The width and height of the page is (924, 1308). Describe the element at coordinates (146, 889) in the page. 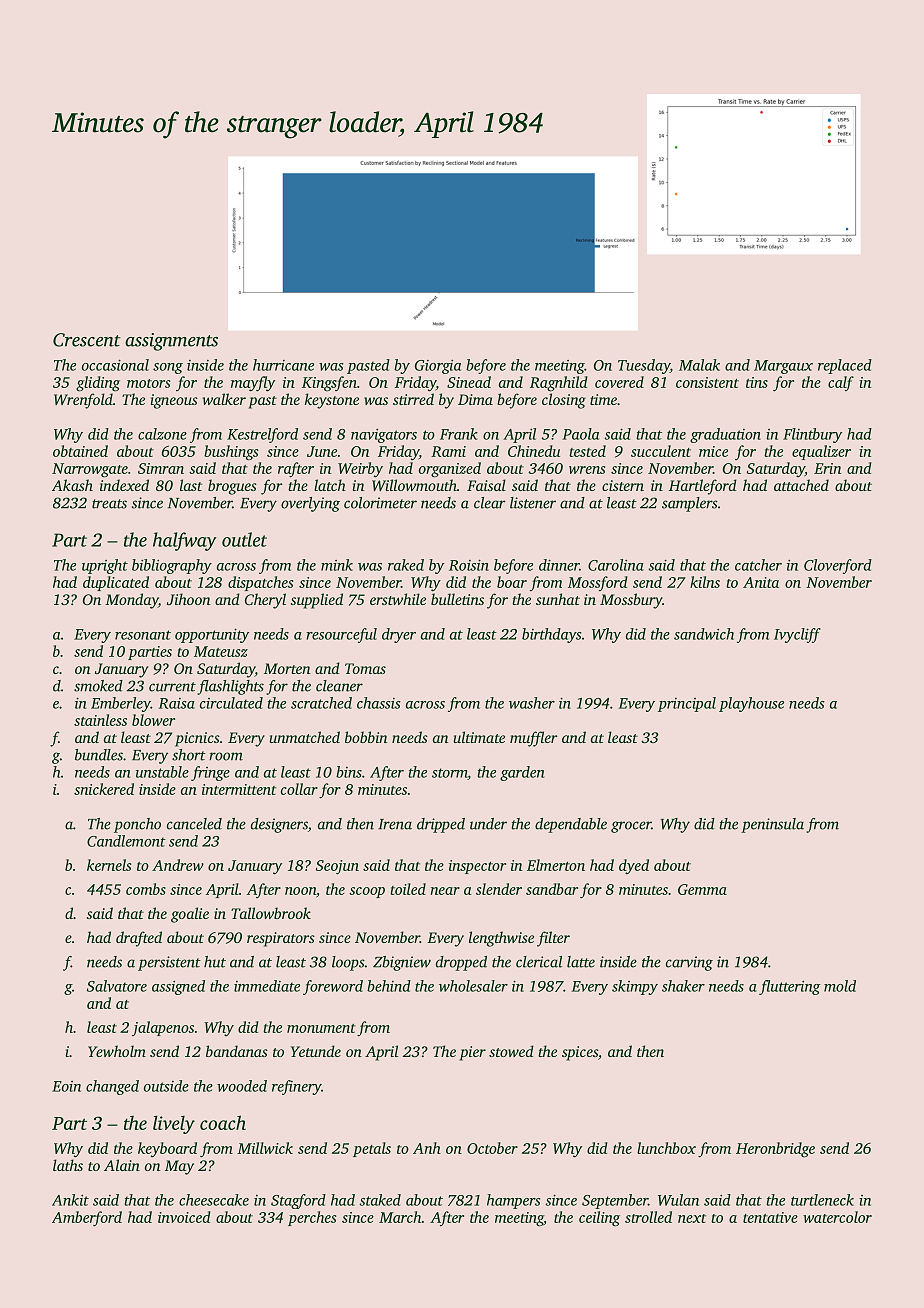

I see `combs` at that location.
